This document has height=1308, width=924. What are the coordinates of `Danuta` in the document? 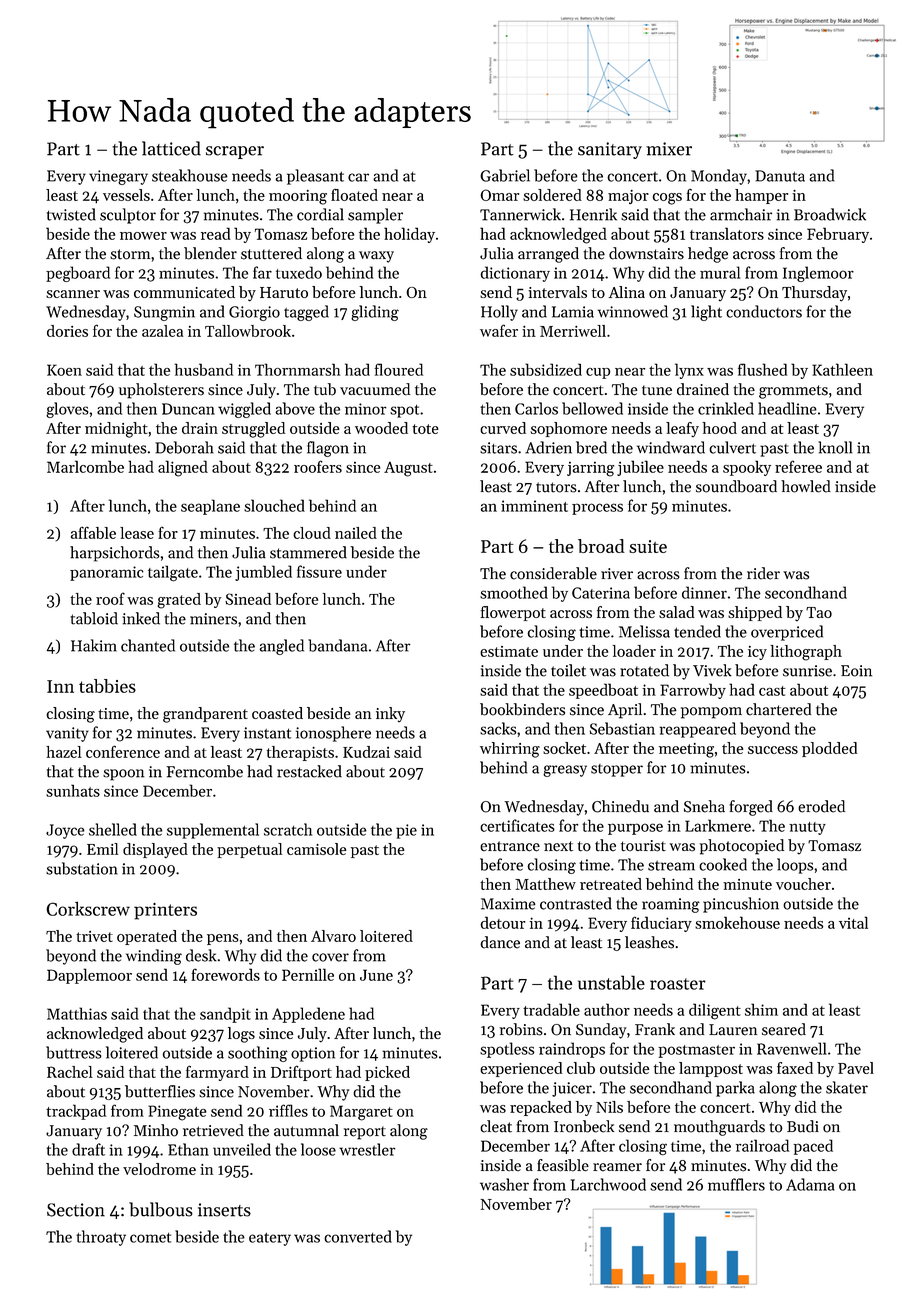 It's located at (780, 176).
